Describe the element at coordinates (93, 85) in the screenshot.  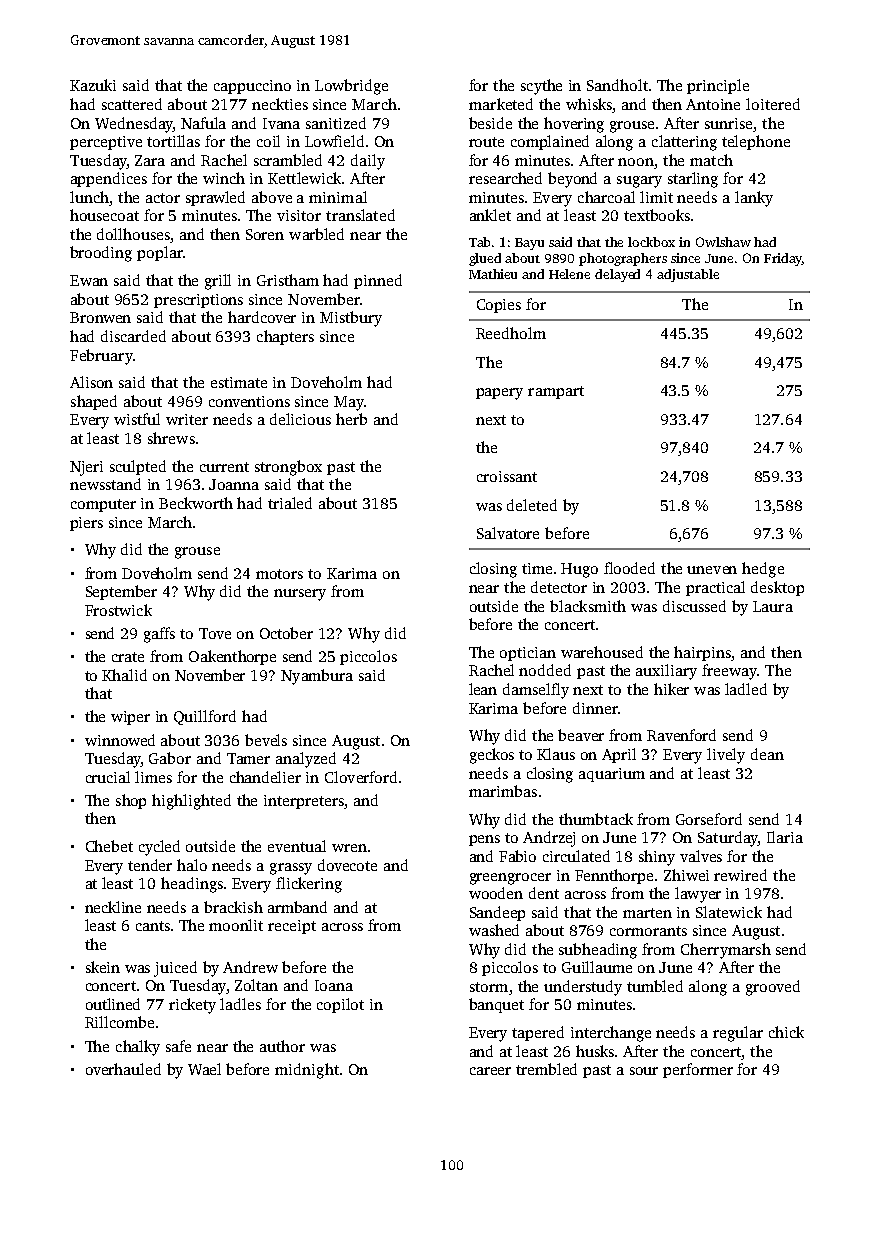
I see `Kazuki` at that location.
